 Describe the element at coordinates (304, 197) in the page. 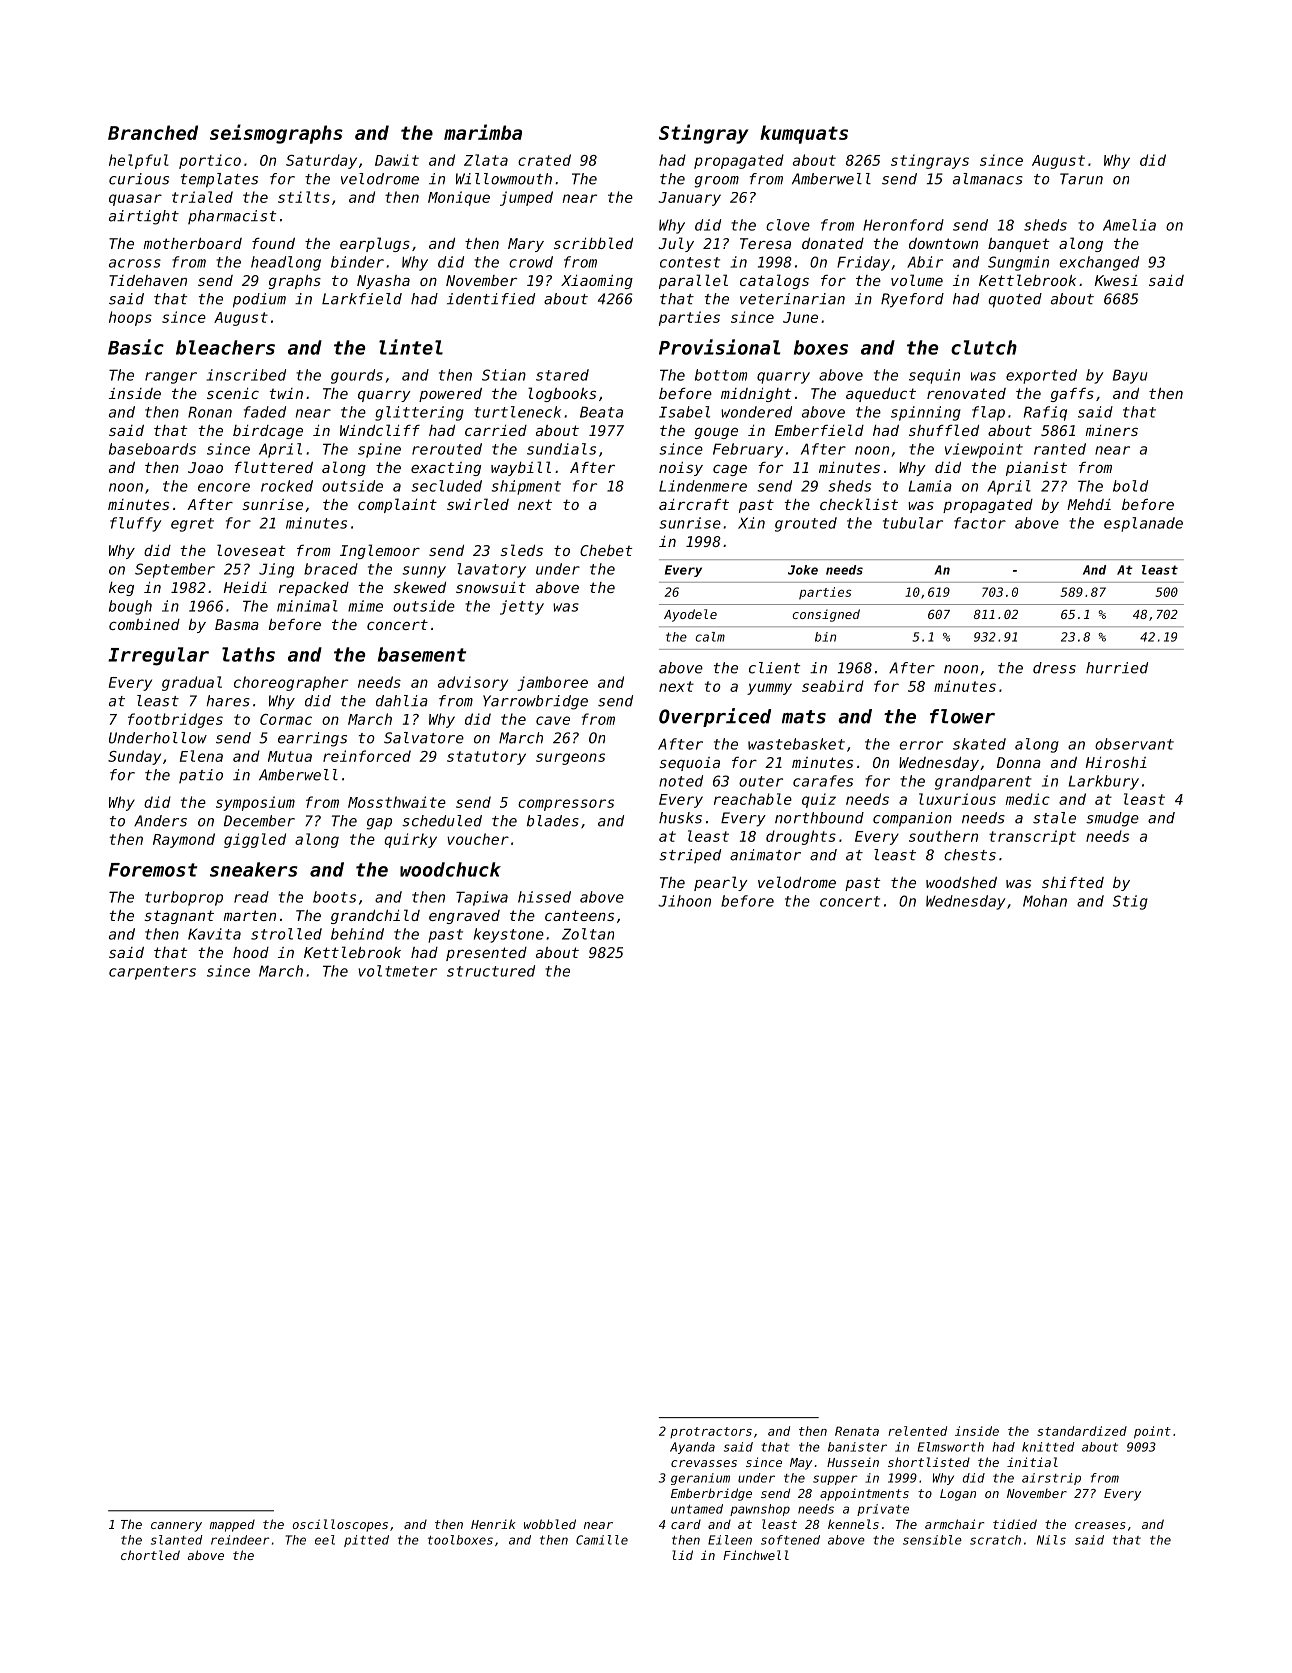

I see `stilts` at that location.
